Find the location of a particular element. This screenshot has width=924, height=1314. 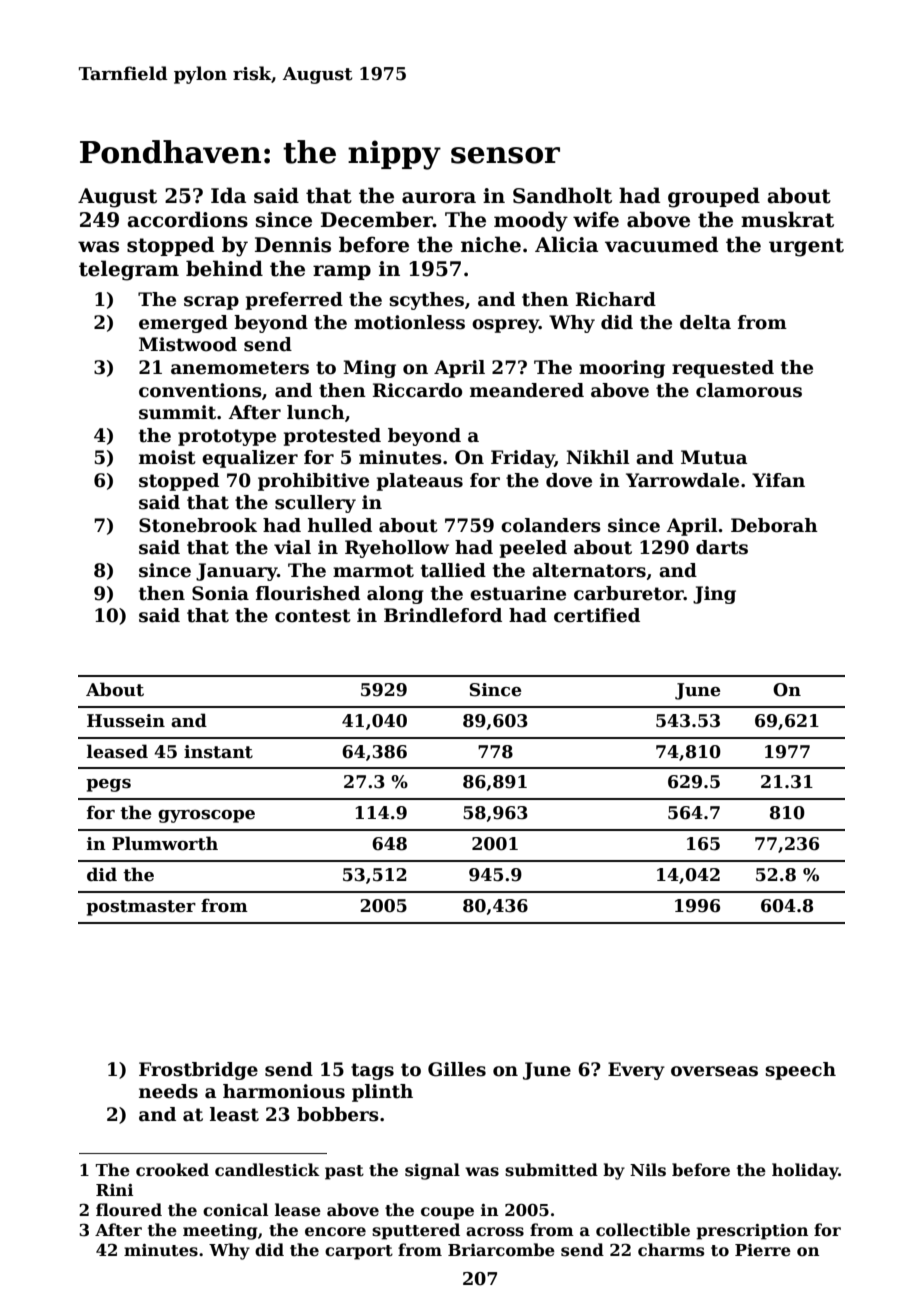

Jing is located at coordinates (714, 595).
